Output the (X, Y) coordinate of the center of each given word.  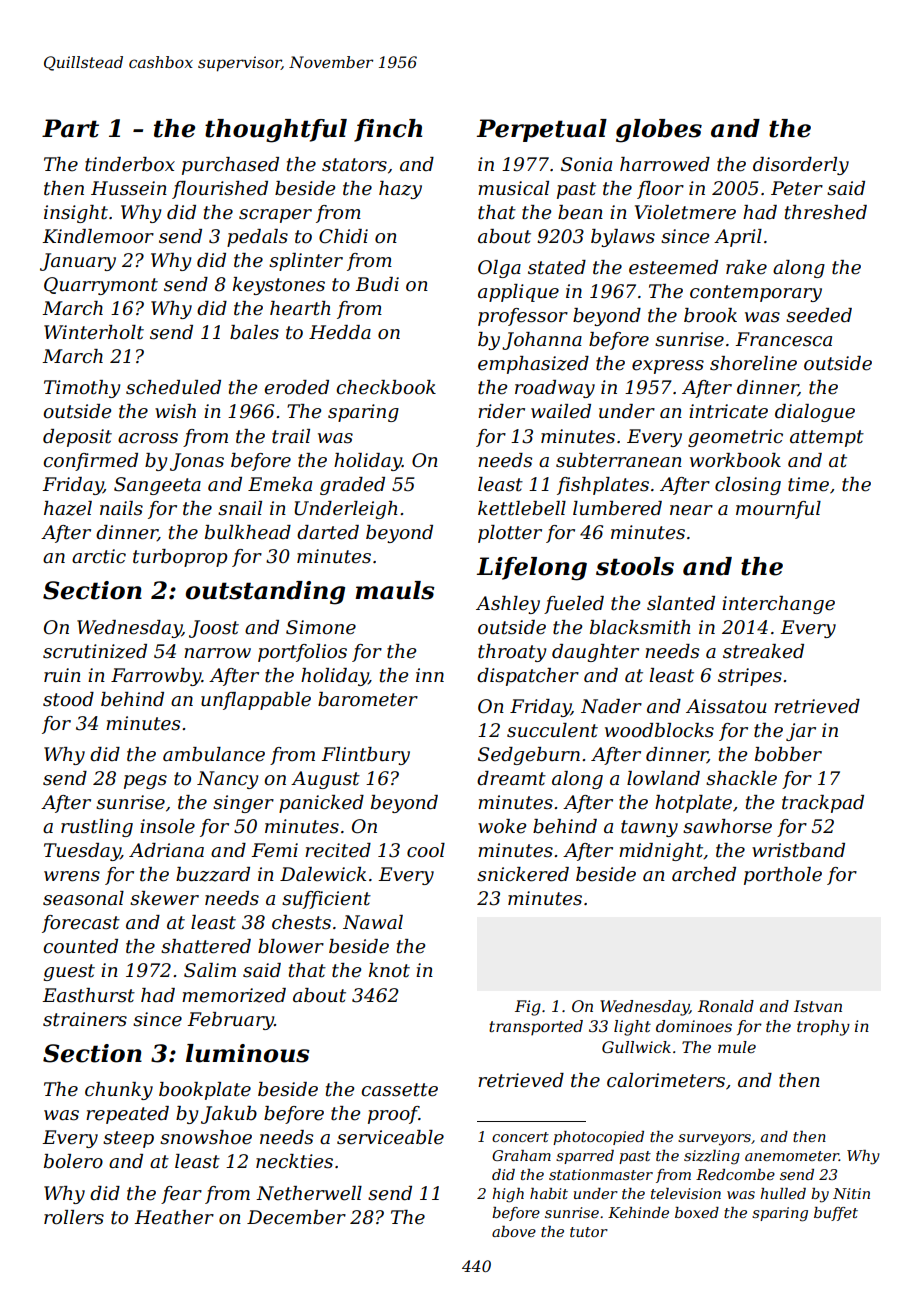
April (738, 238)
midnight (661, 852)
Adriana (166, 850)
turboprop (180, 558)
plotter (510, 534)
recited (338, 850)
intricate (728, 411)
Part (70, 128)
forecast (81, 924)
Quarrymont (101, 286)
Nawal (373, 922)
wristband (798, 850)
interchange (778, 605)
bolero (73, 1161)
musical (513, 188)
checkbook (386, 387)
